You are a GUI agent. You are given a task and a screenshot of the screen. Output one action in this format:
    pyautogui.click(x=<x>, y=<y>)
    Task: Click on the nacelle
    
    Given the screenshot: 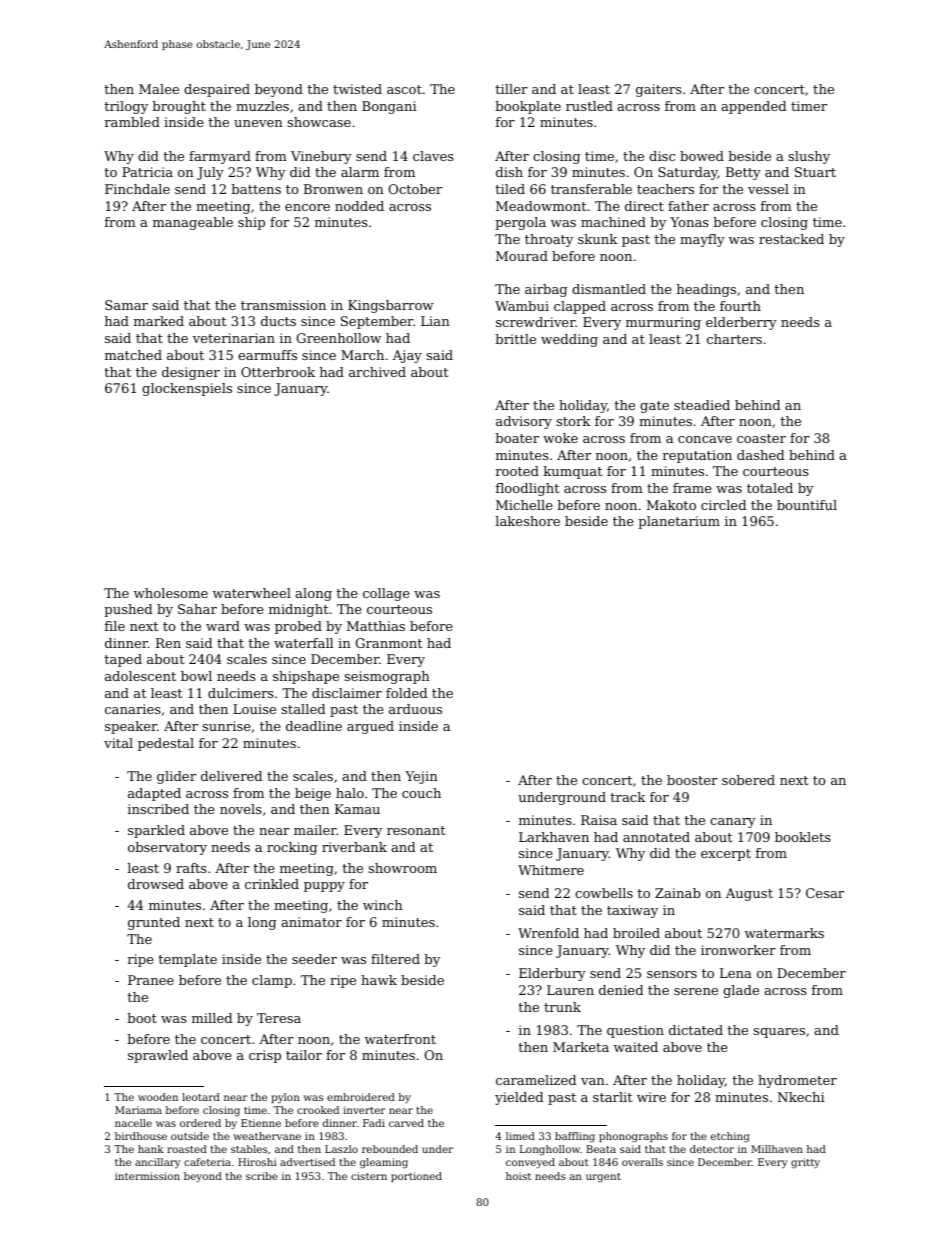 What is the action you would take?
    pyautogui.click(x=133, y=1123)
